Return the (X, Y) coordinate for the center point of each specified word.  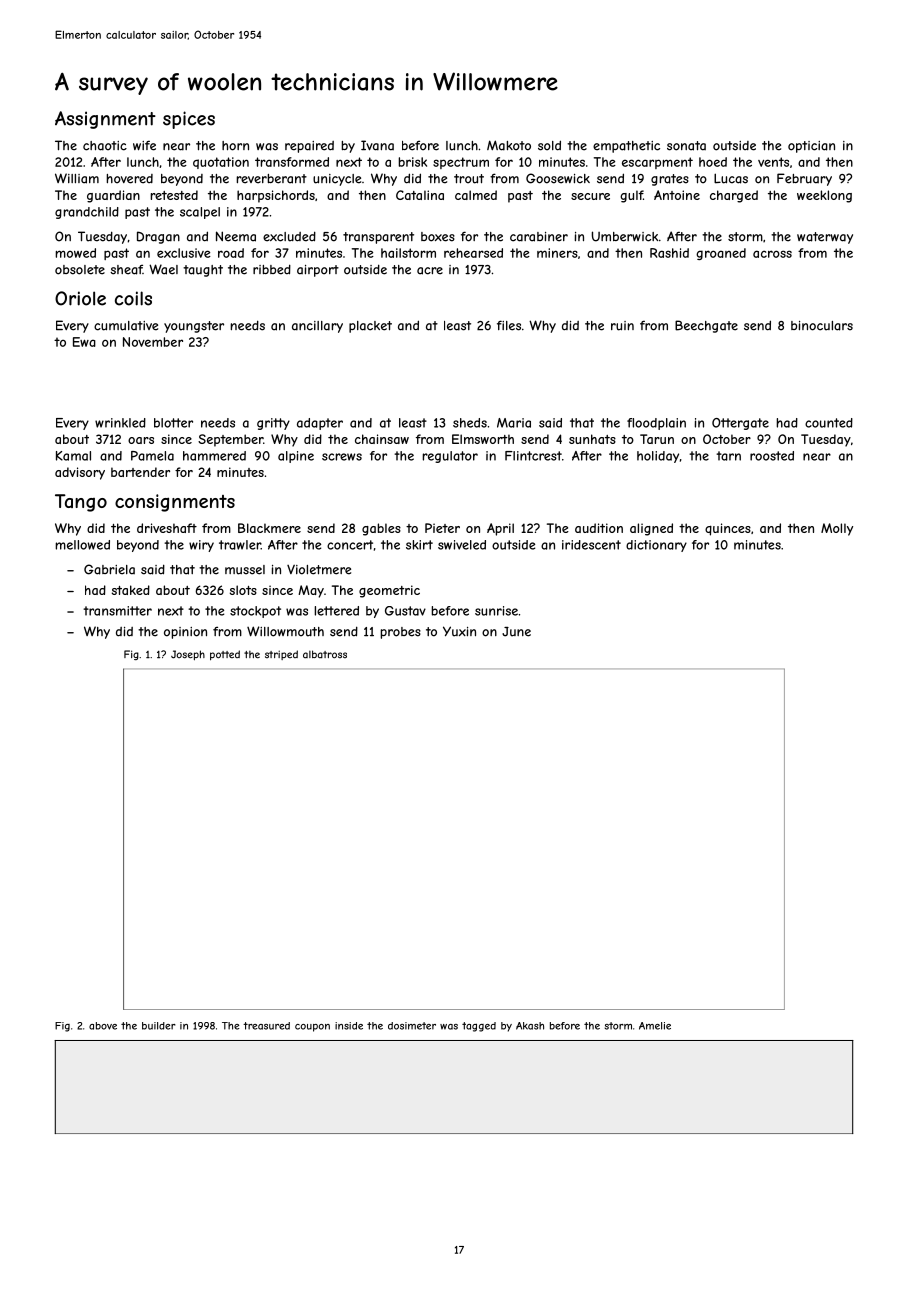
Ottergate (740, 424)
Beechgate (706, 326)
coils (133, 298)
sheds (470, 423)
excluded (289, 236)
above (103, 1026)
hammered (214, 456)
